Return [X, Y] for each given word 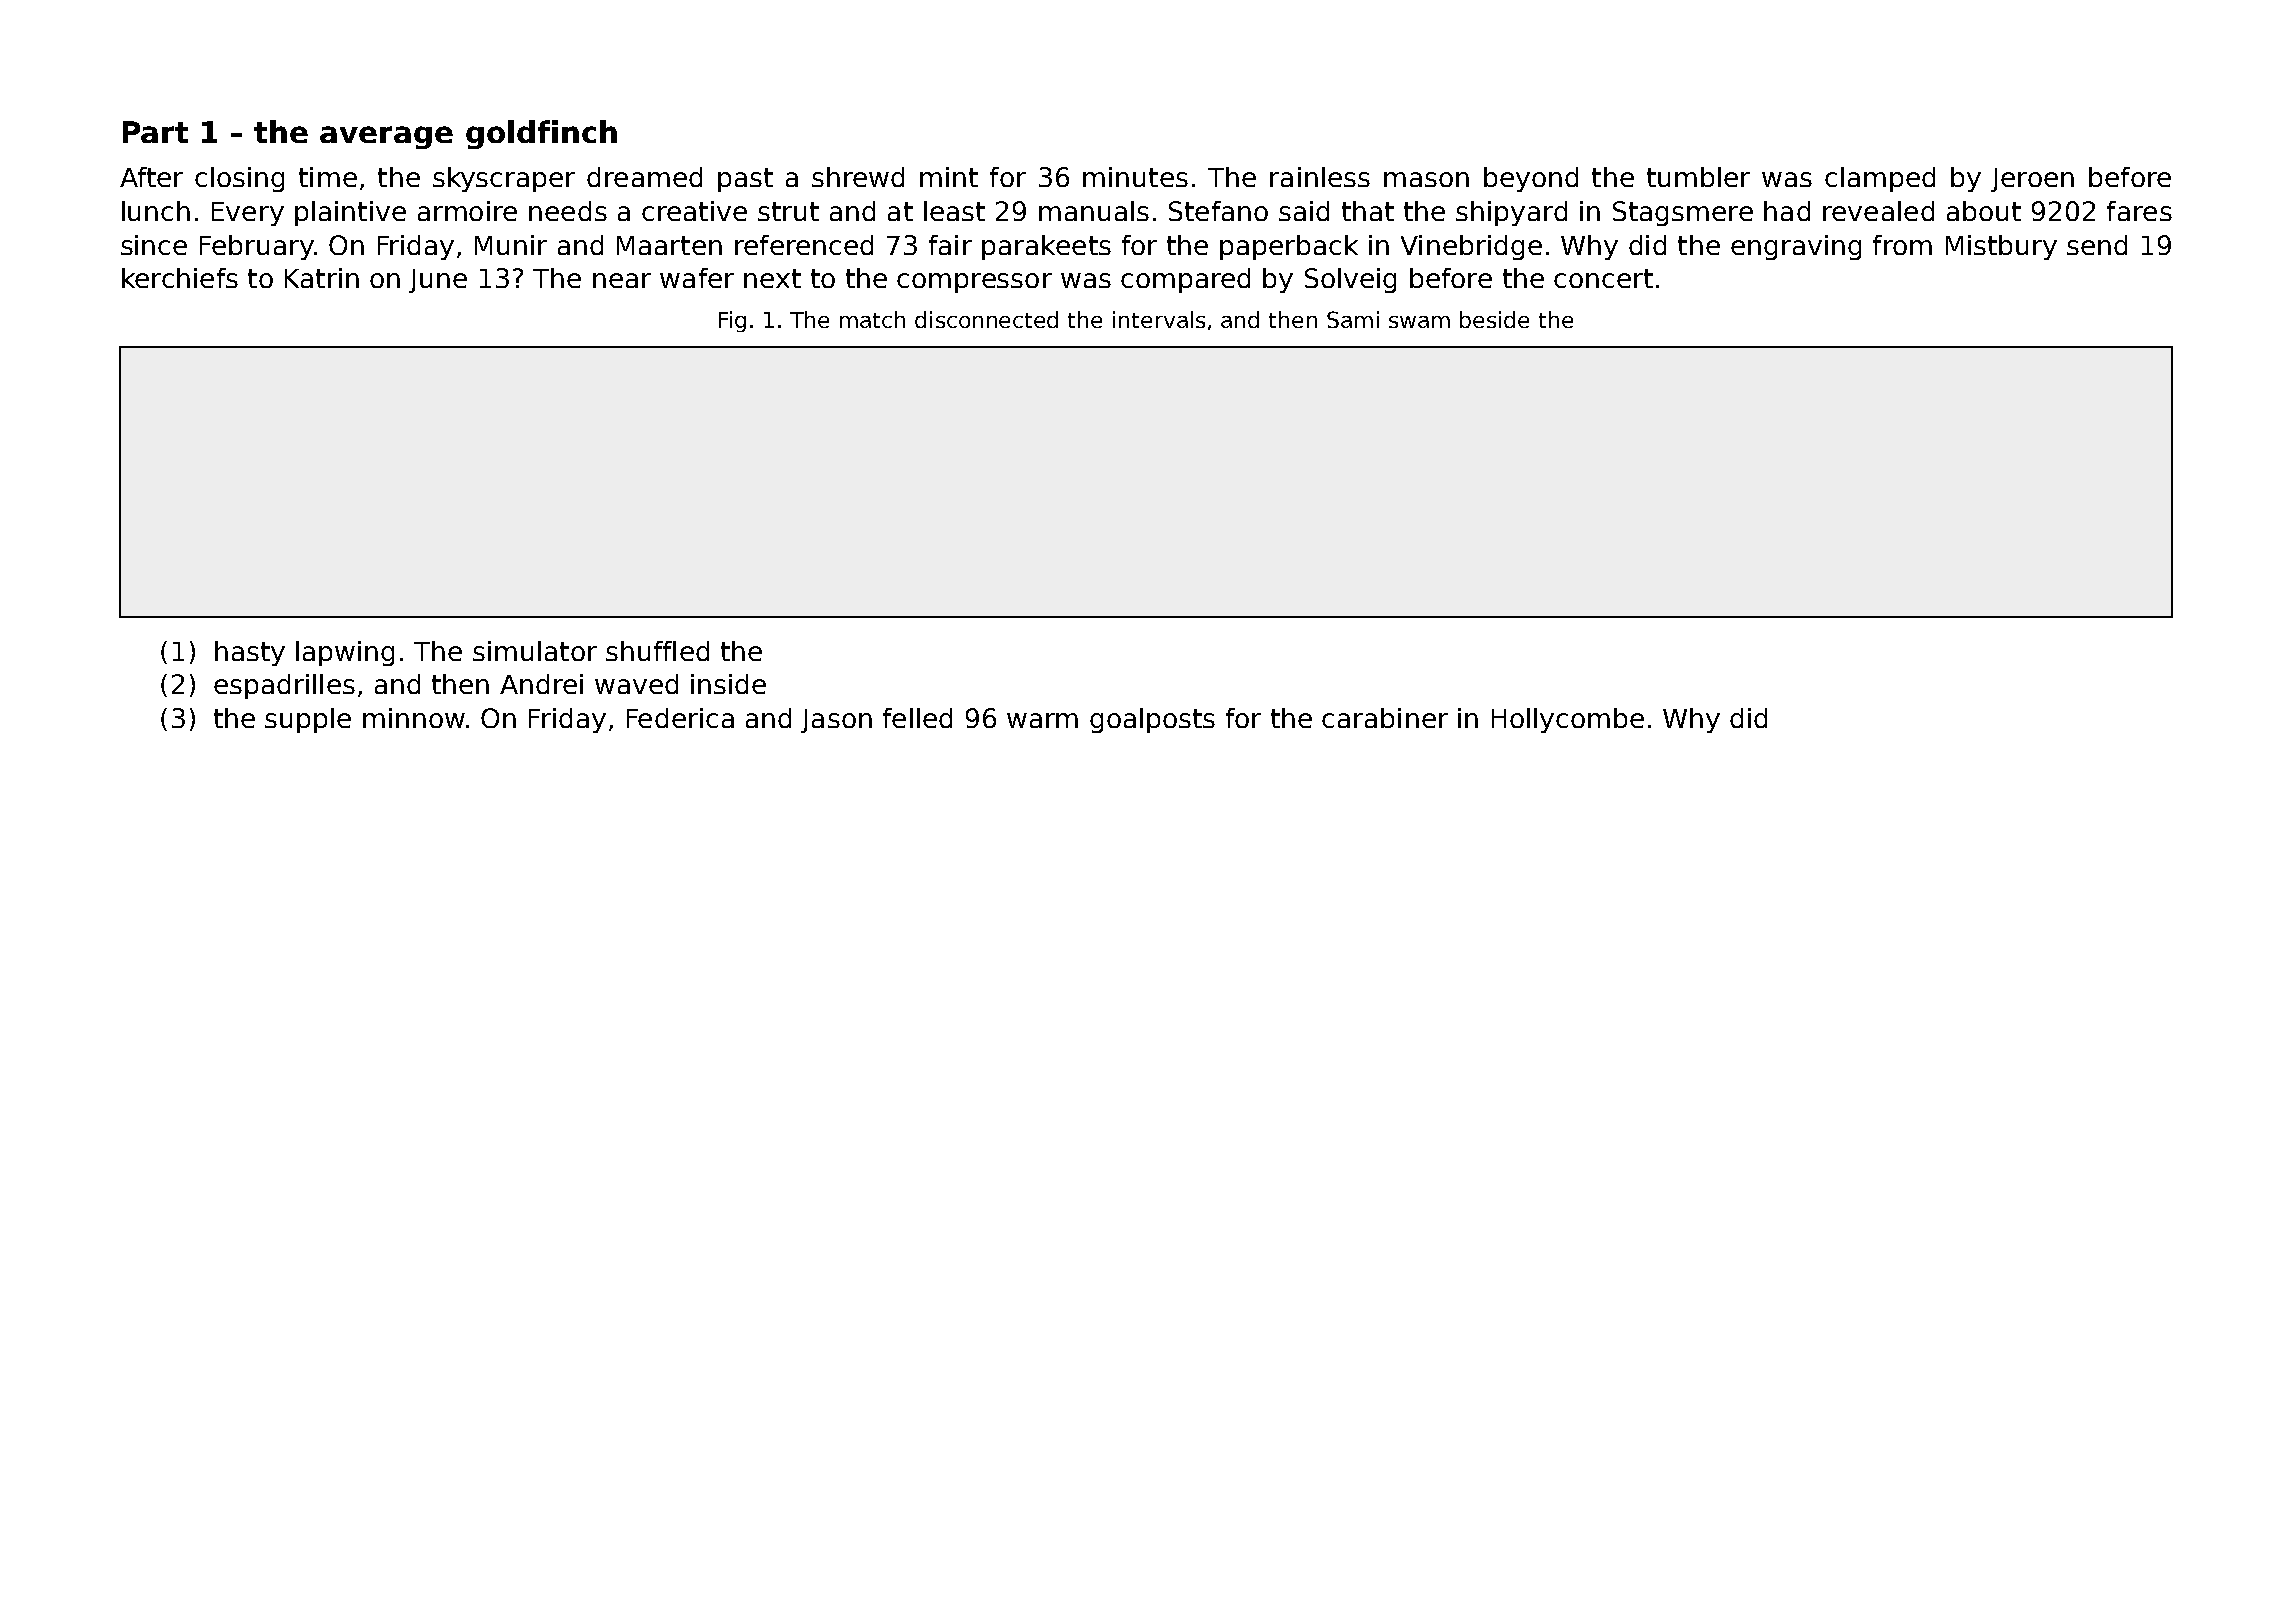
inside [728, 684]
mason [1426, 179]
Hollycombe [1568, 720]
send [2097, 245]
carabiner [1385, 718]
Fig [732, 321]
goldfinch [541, 134]
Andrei [541, 684]
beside [1494, 319]
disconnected [986, 319]
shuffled [657, 651]
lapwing [345, 653]
